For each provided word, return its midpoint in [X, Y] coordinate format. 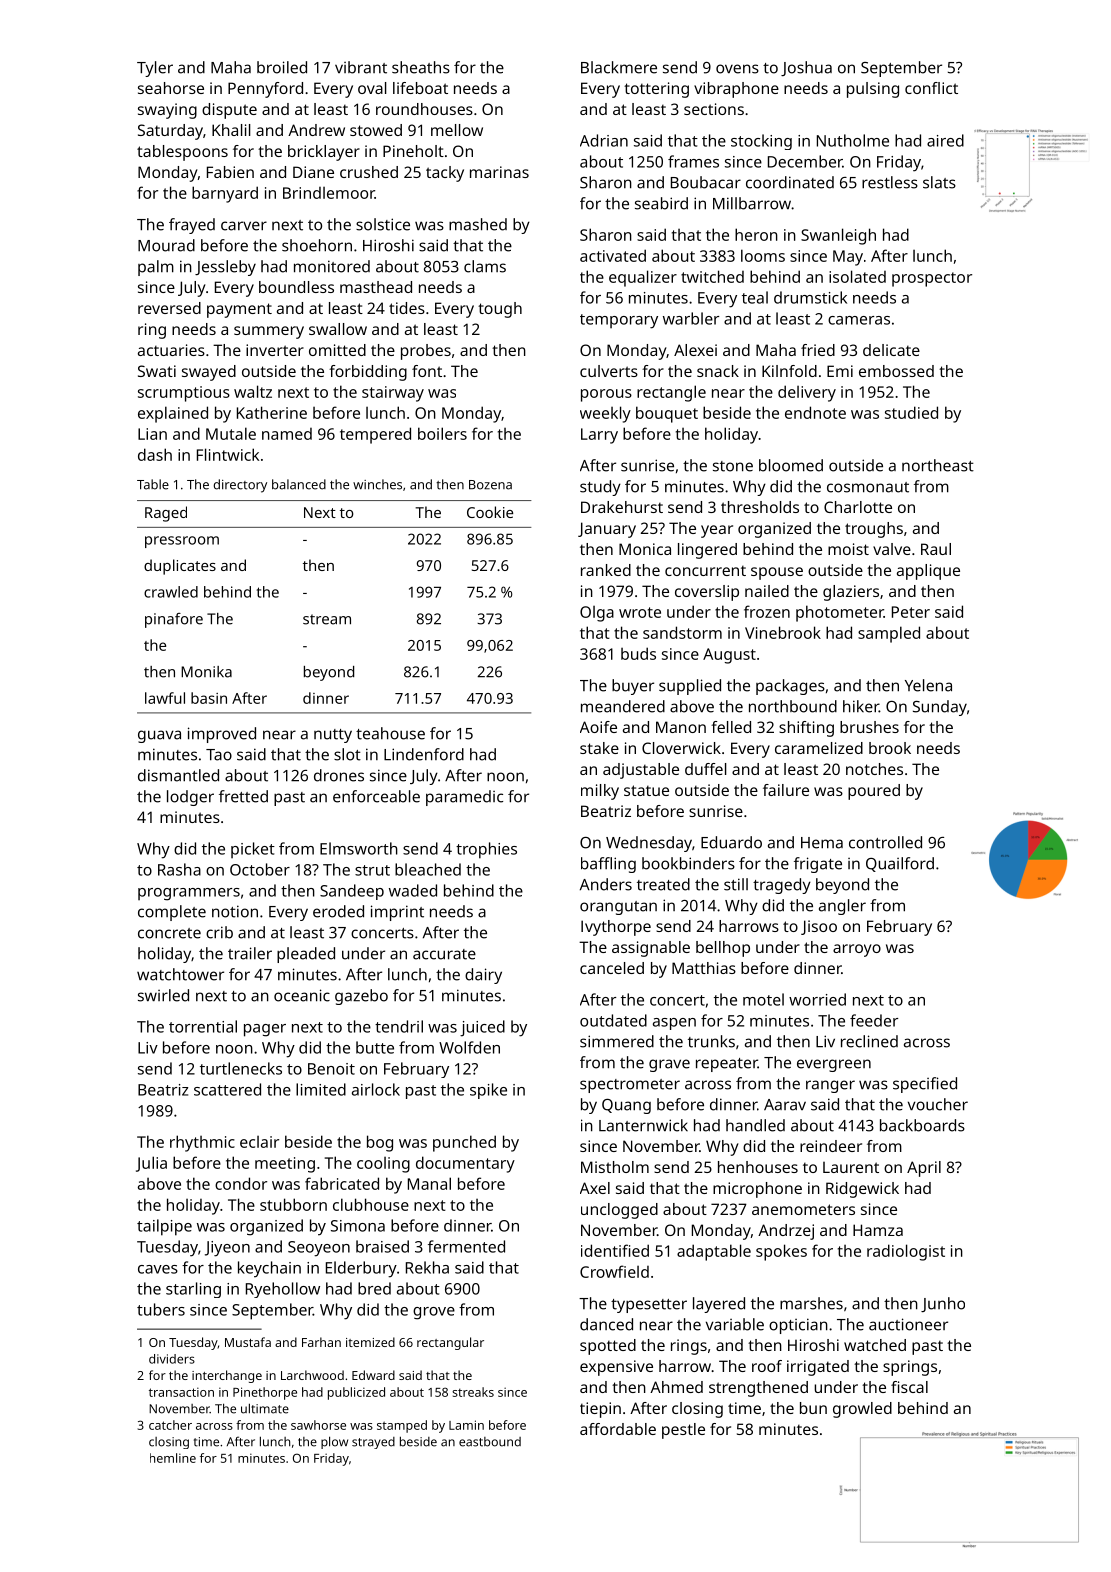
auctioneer [908, 1324]
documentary [465, 1164]
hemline [173, 1458]
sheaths [421, 67]
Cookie [490, 512]
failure [786, 790]
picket [253, 850]
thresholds [760, 507]
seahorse [171, 88]
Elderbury [361, 1269]
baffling [608, 865]
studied [911, 412]
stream [327, 619]
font [427, 371]
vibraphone [736, 90]
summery [269, 332]
